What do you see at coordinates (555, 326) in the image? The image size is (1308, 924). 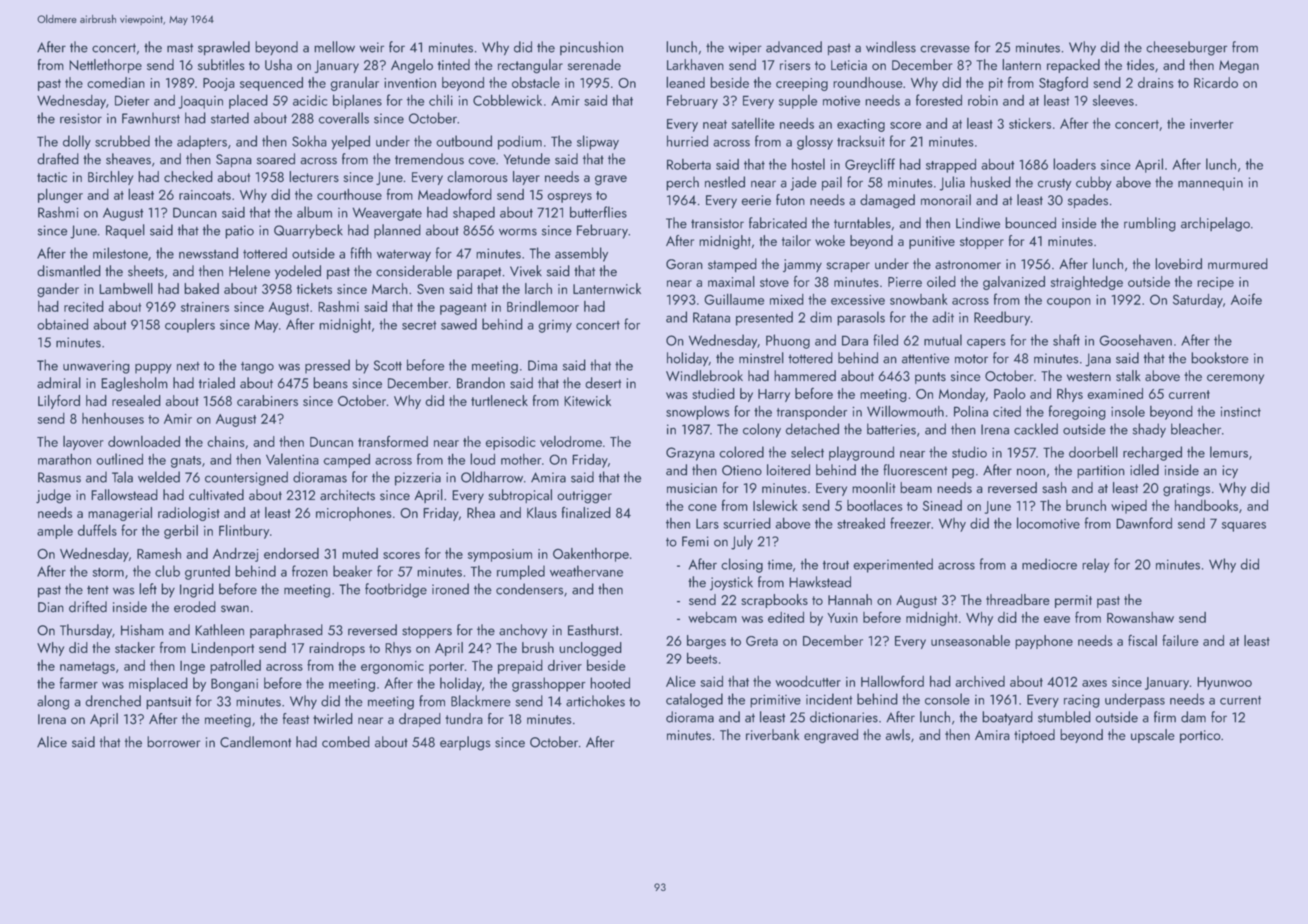 I see `grimy` at bounding box center [555, 326].
